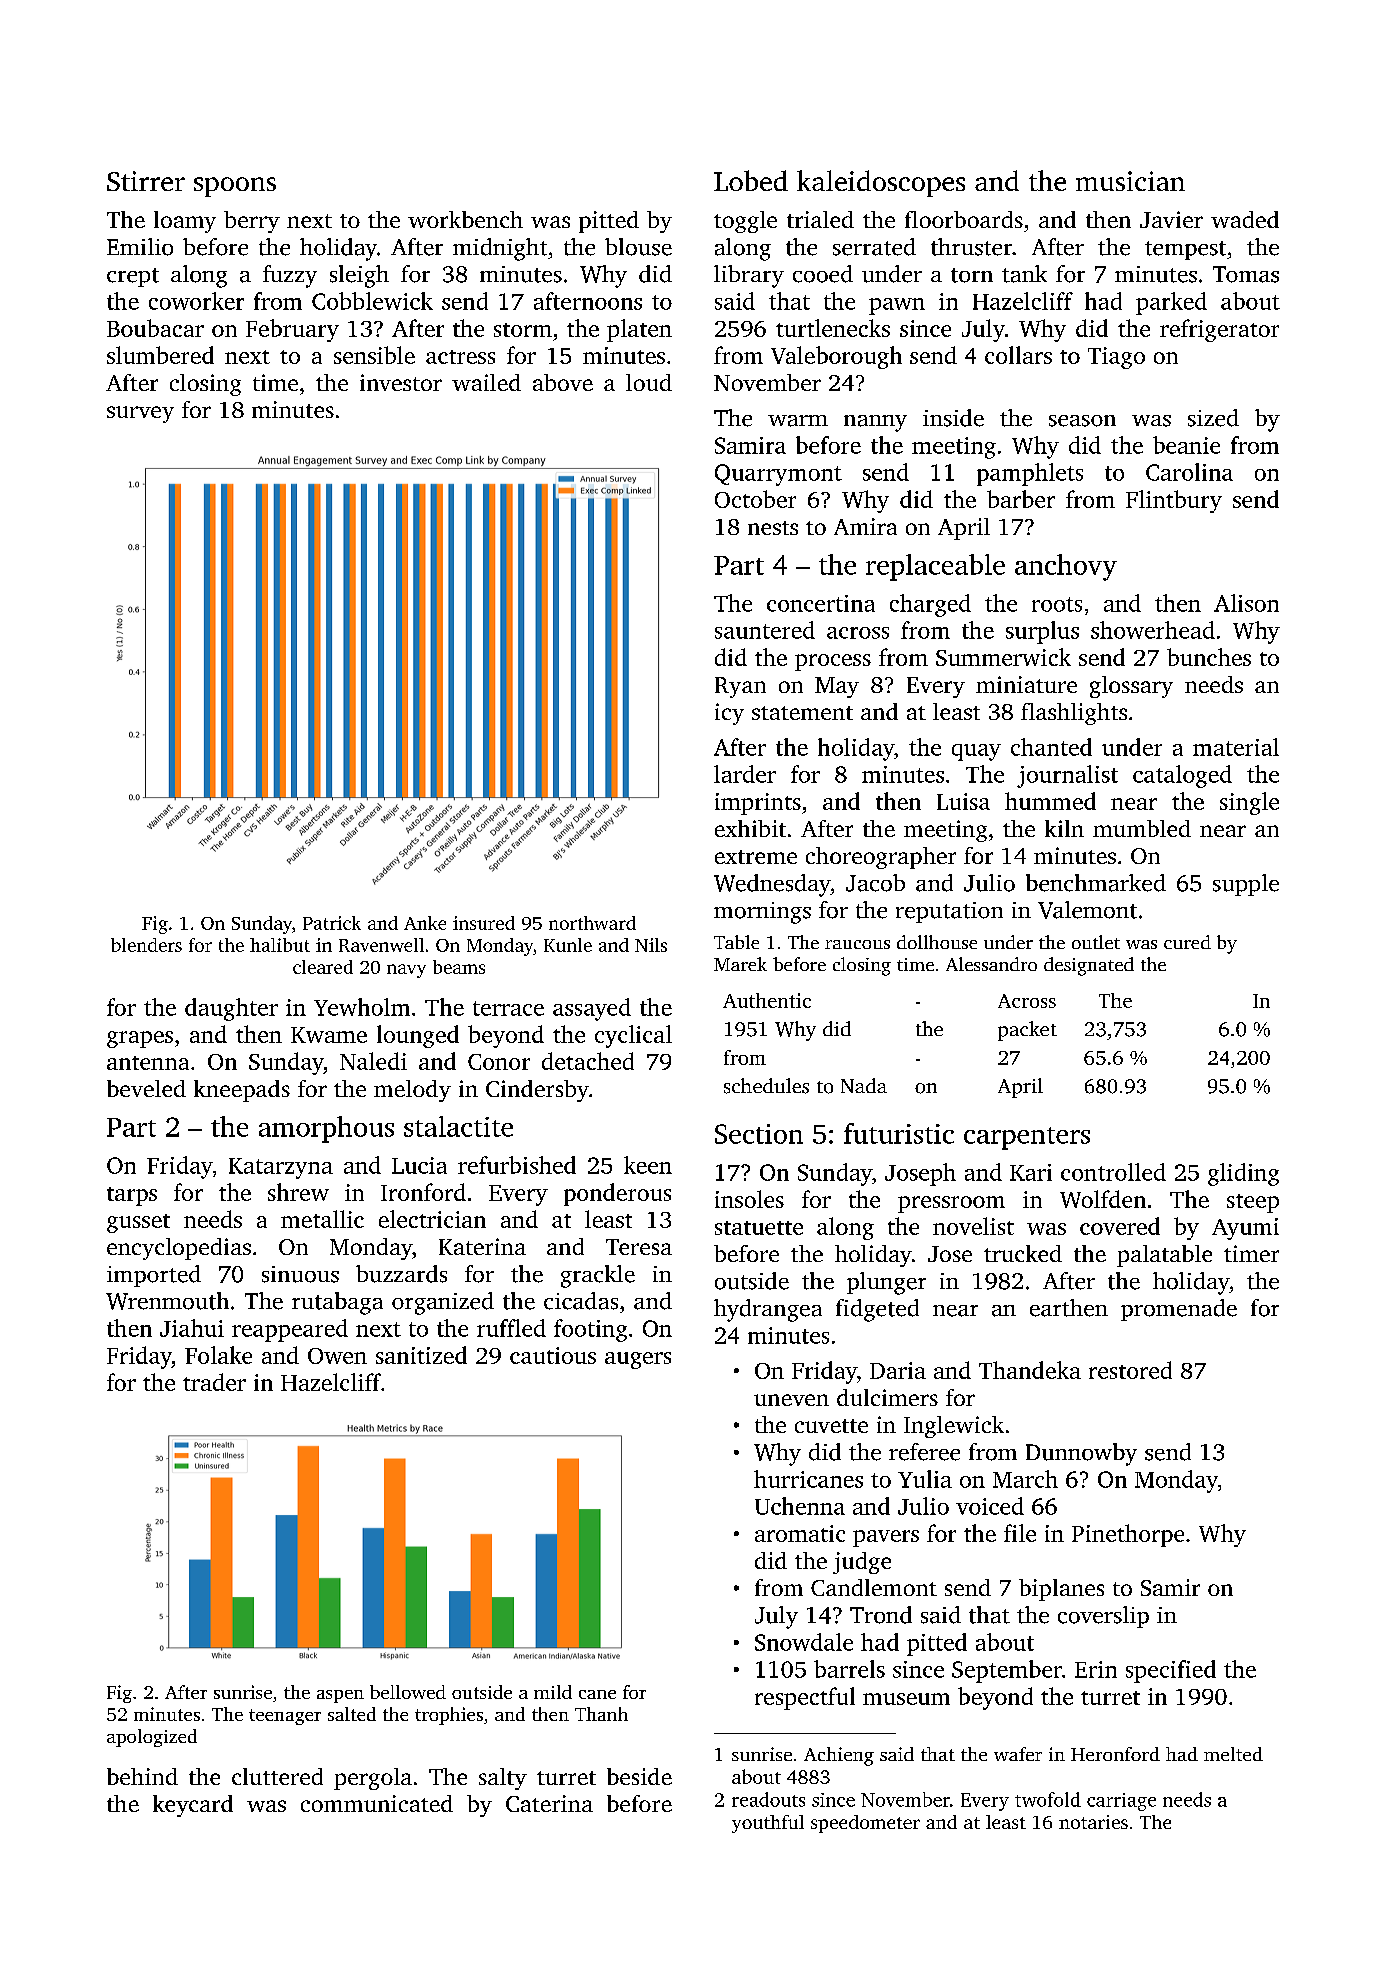 Image resolution: width=1386 pixels, height=1969 pixels. Describe the element at coordinates (146, 945) in the page. I see `blenders` at that location.
